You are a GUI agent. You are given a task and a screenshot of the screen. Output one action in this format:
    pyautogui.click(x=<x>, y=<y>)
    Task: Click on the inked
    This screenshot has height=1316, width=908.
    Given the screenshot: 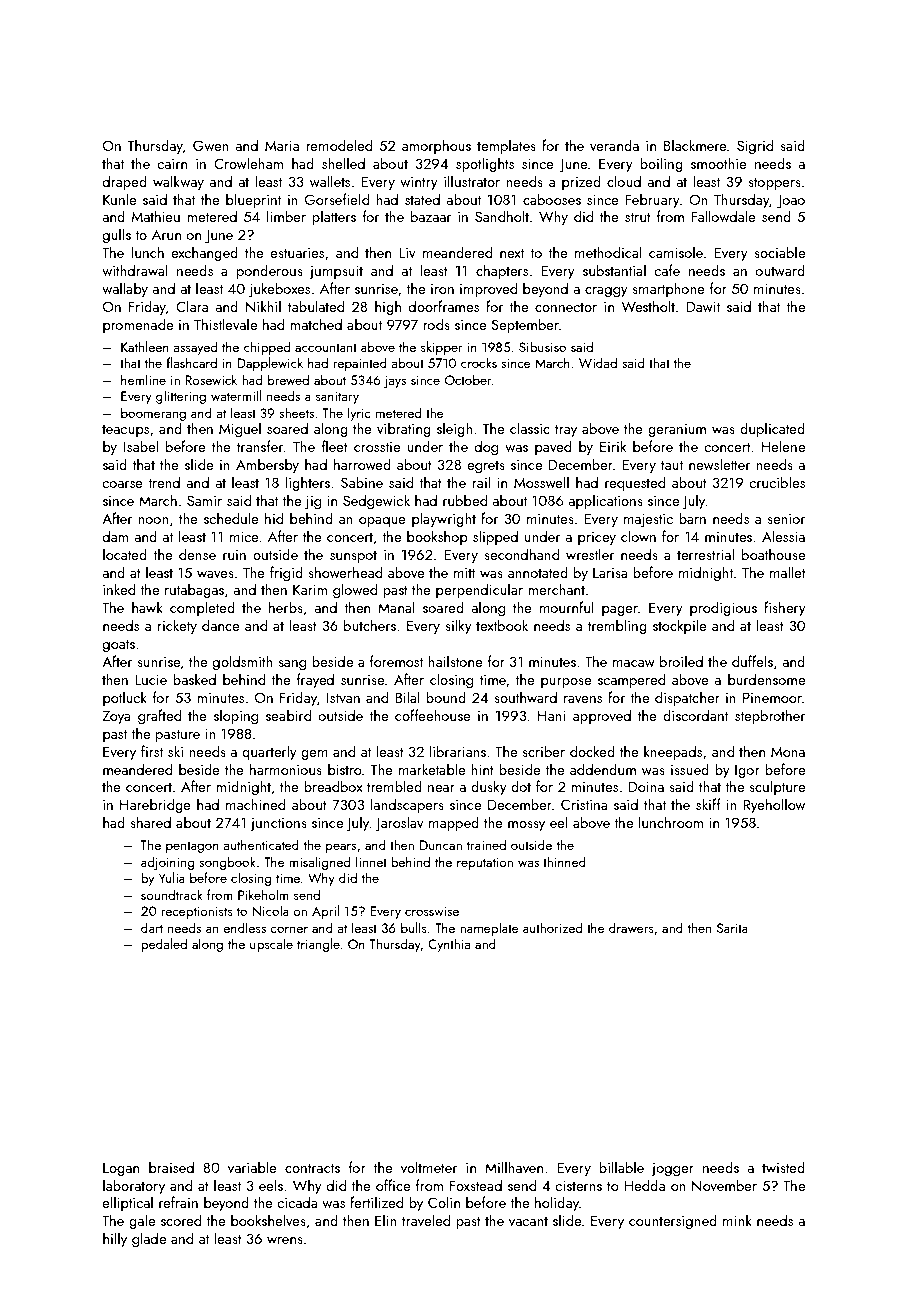 What is the action you would take?
    pyautogui.click(x=119, y=589)
